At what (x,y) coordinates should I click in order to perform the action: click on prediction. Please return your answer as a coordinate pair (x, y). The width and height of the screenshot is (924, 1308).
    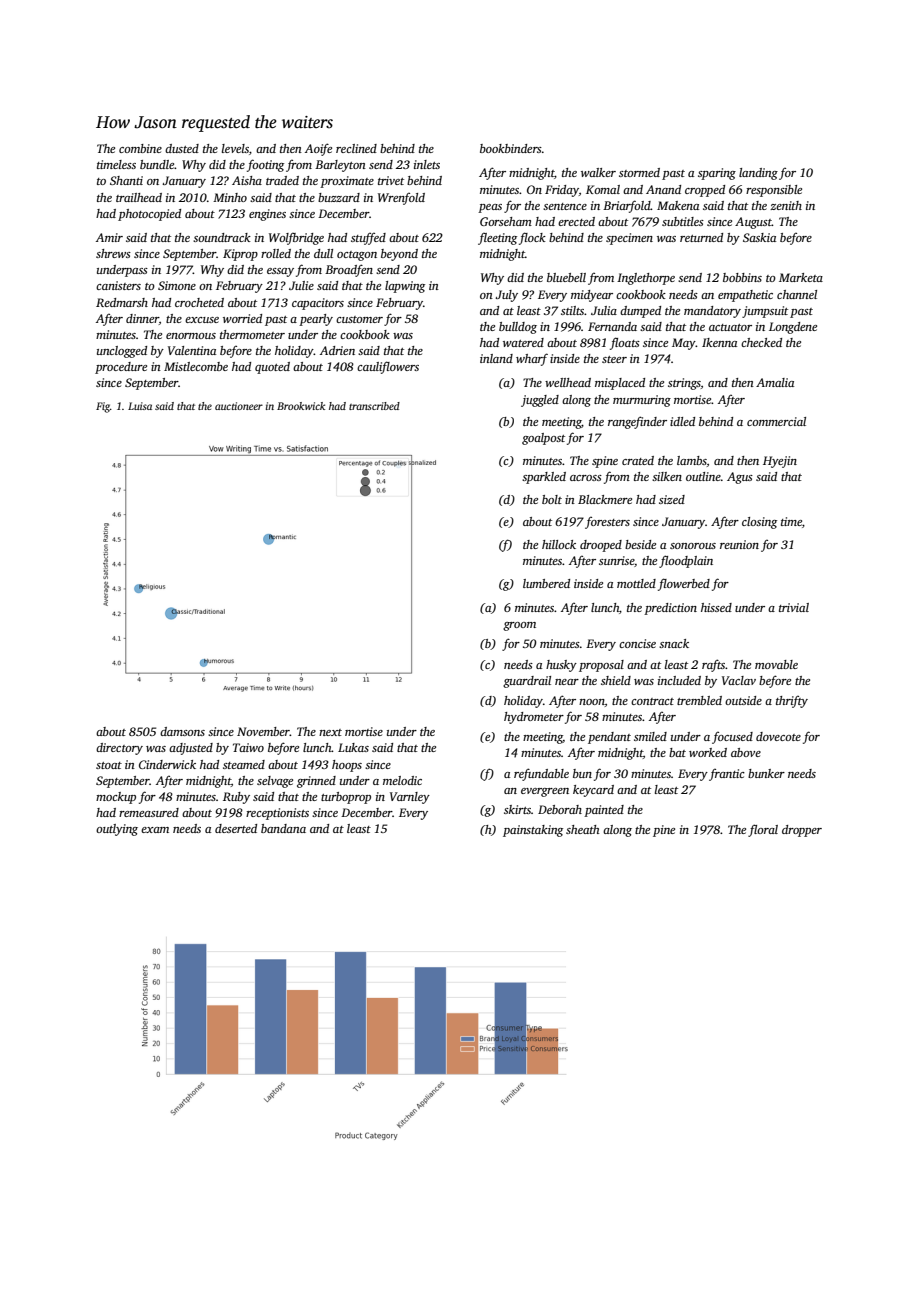
    Looking at the image, I should click on (670, 609).
